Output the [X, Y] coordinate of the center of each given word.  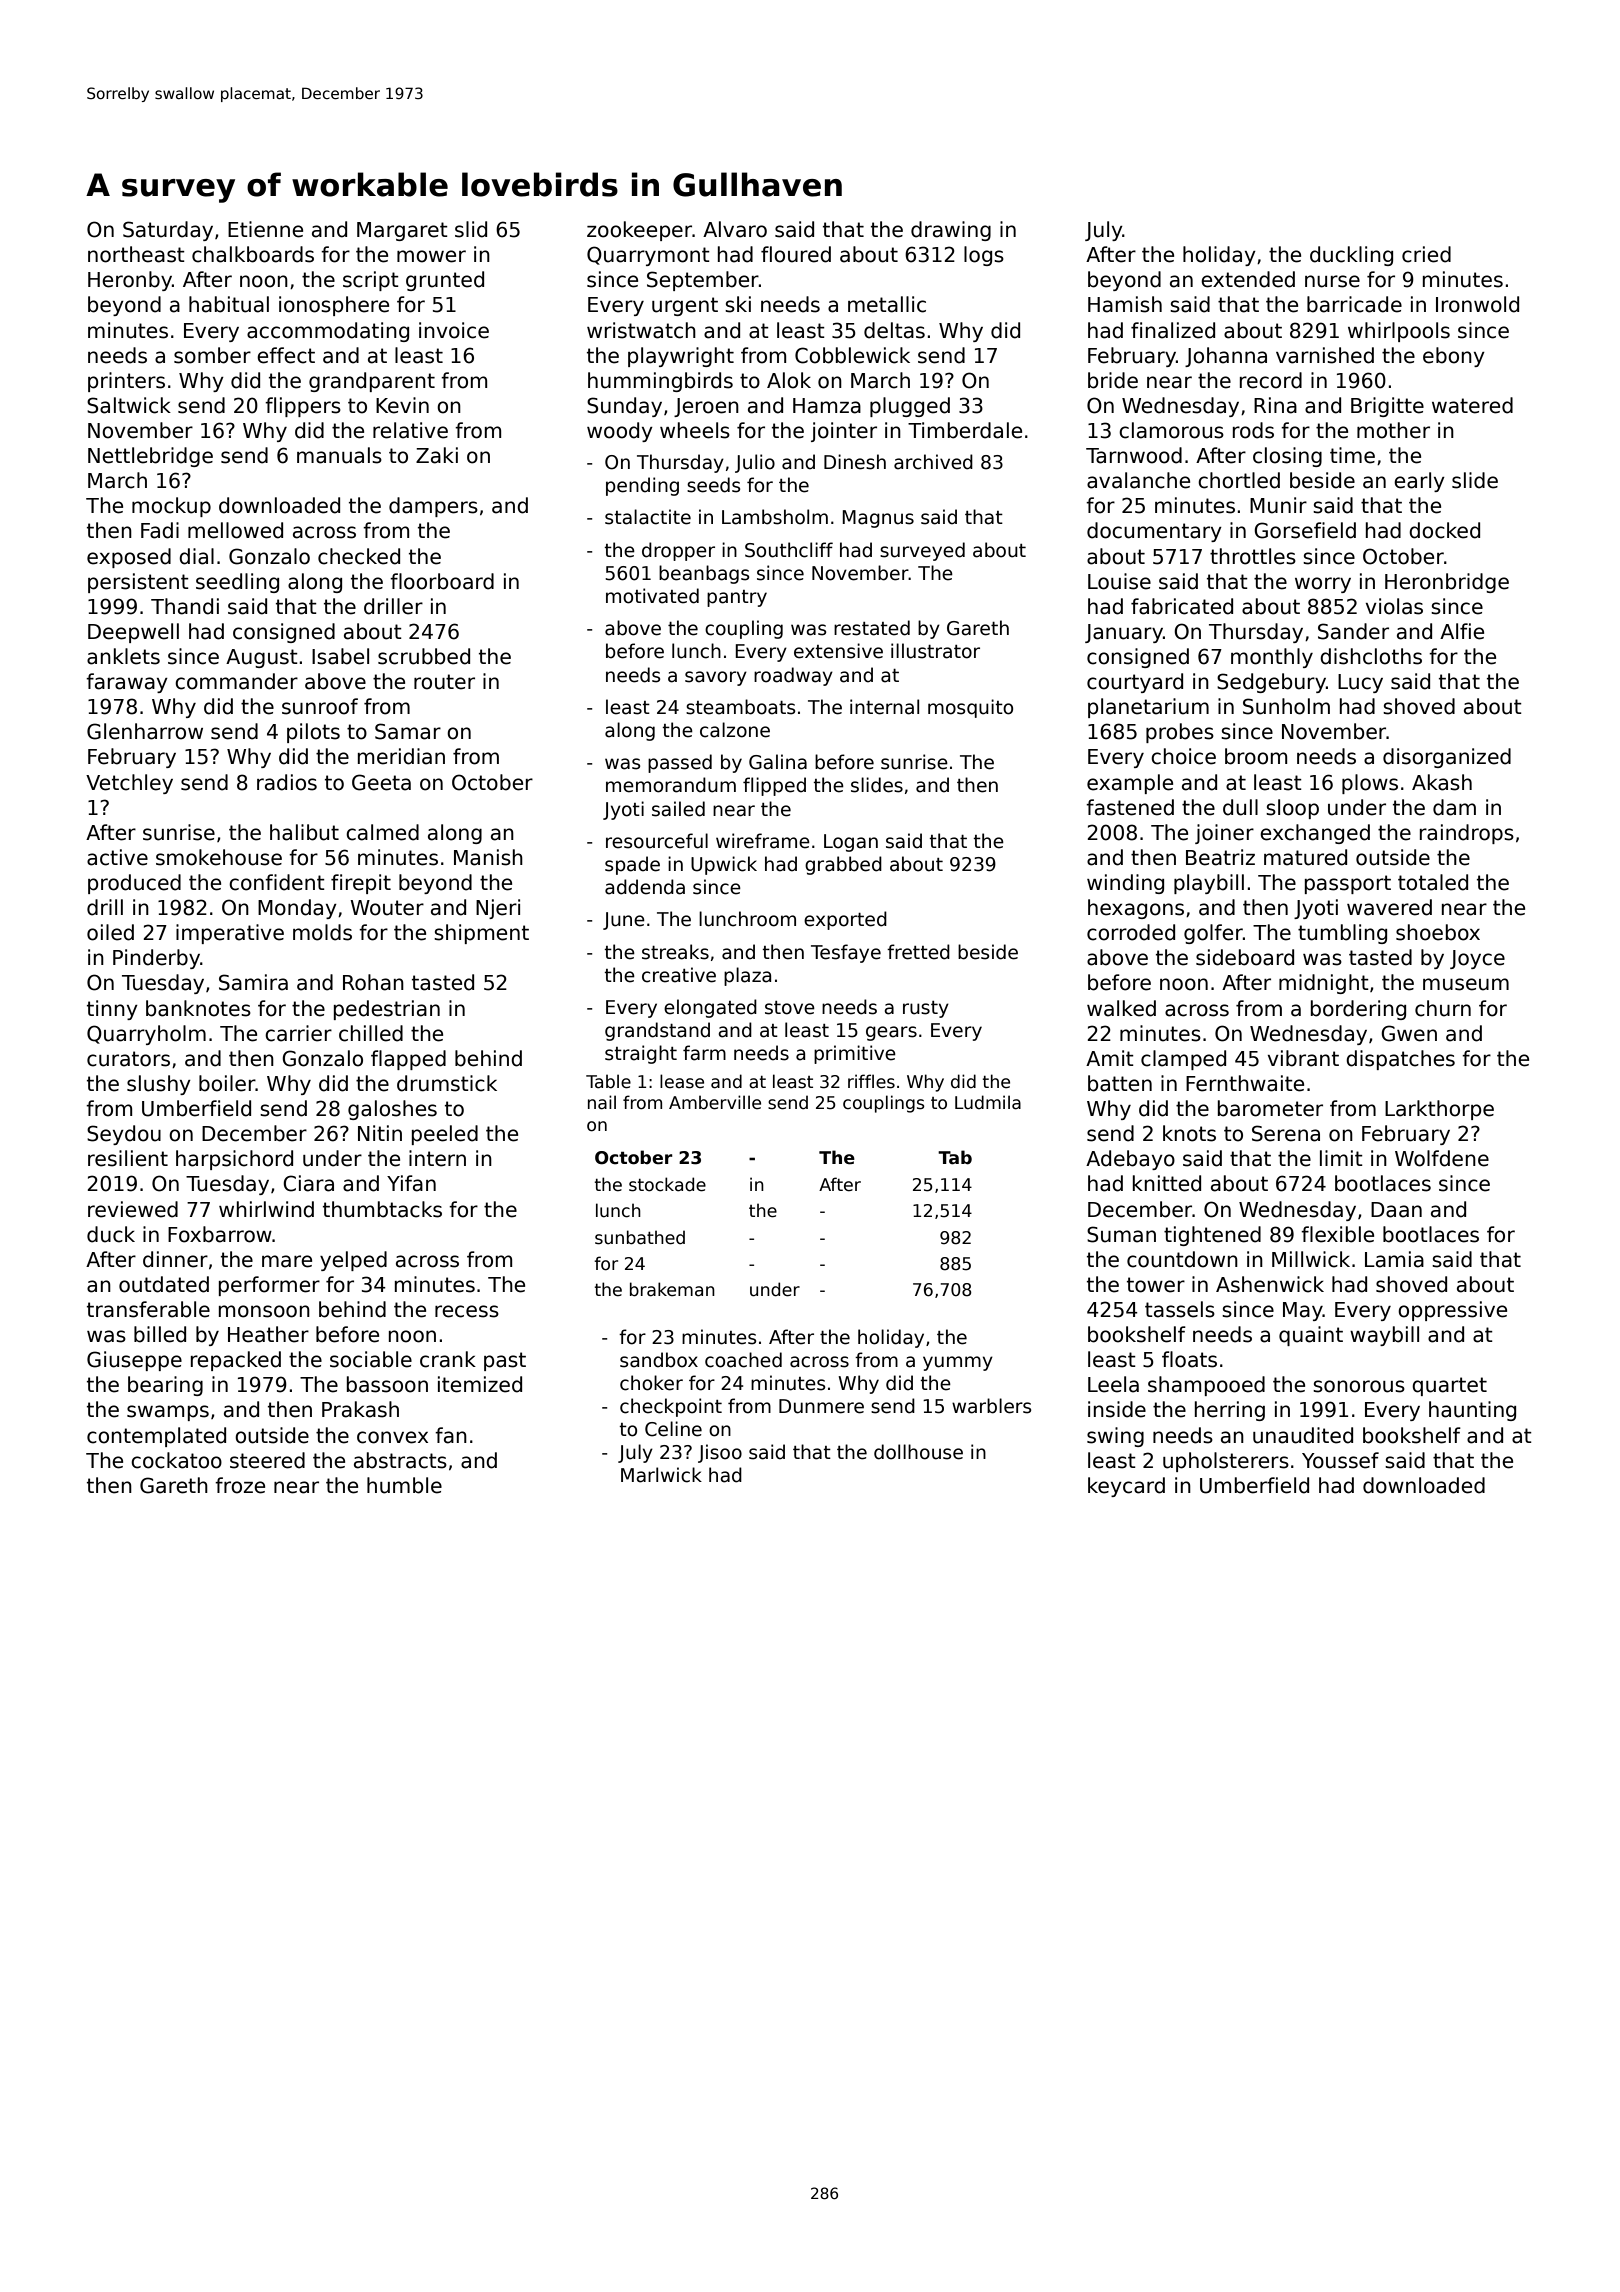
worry [1323, 585]
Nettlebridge [150, 457]
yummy [958, 1363]
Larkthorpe [1439, 1110]
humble [404, 1485]
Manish [488, 857]
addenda [645, 887]
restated [872, 628]
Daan [1396, 1210]
